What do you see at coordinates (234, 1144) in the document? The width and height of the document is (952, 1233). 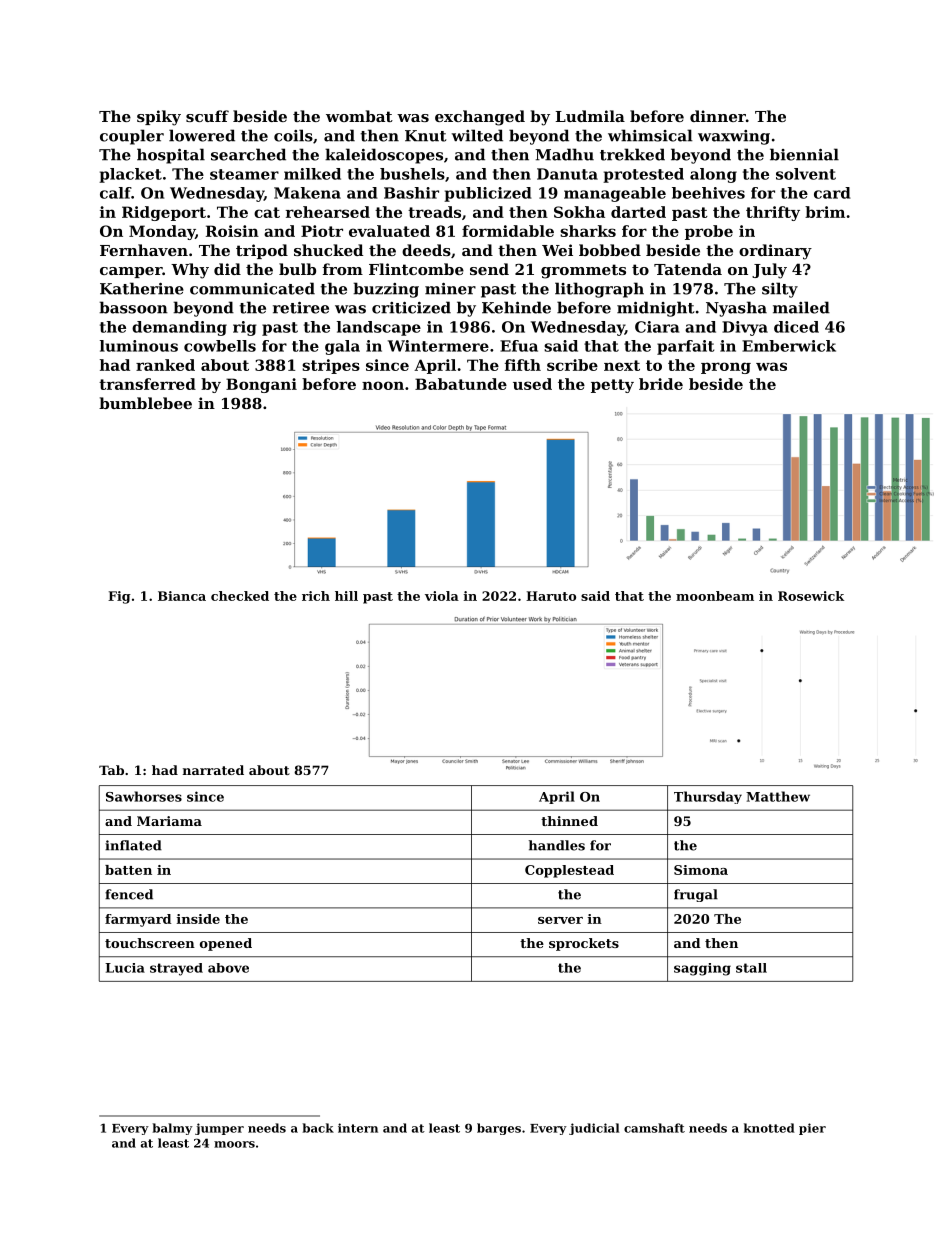 I see `moors` at bounding box center [234, 1144].
